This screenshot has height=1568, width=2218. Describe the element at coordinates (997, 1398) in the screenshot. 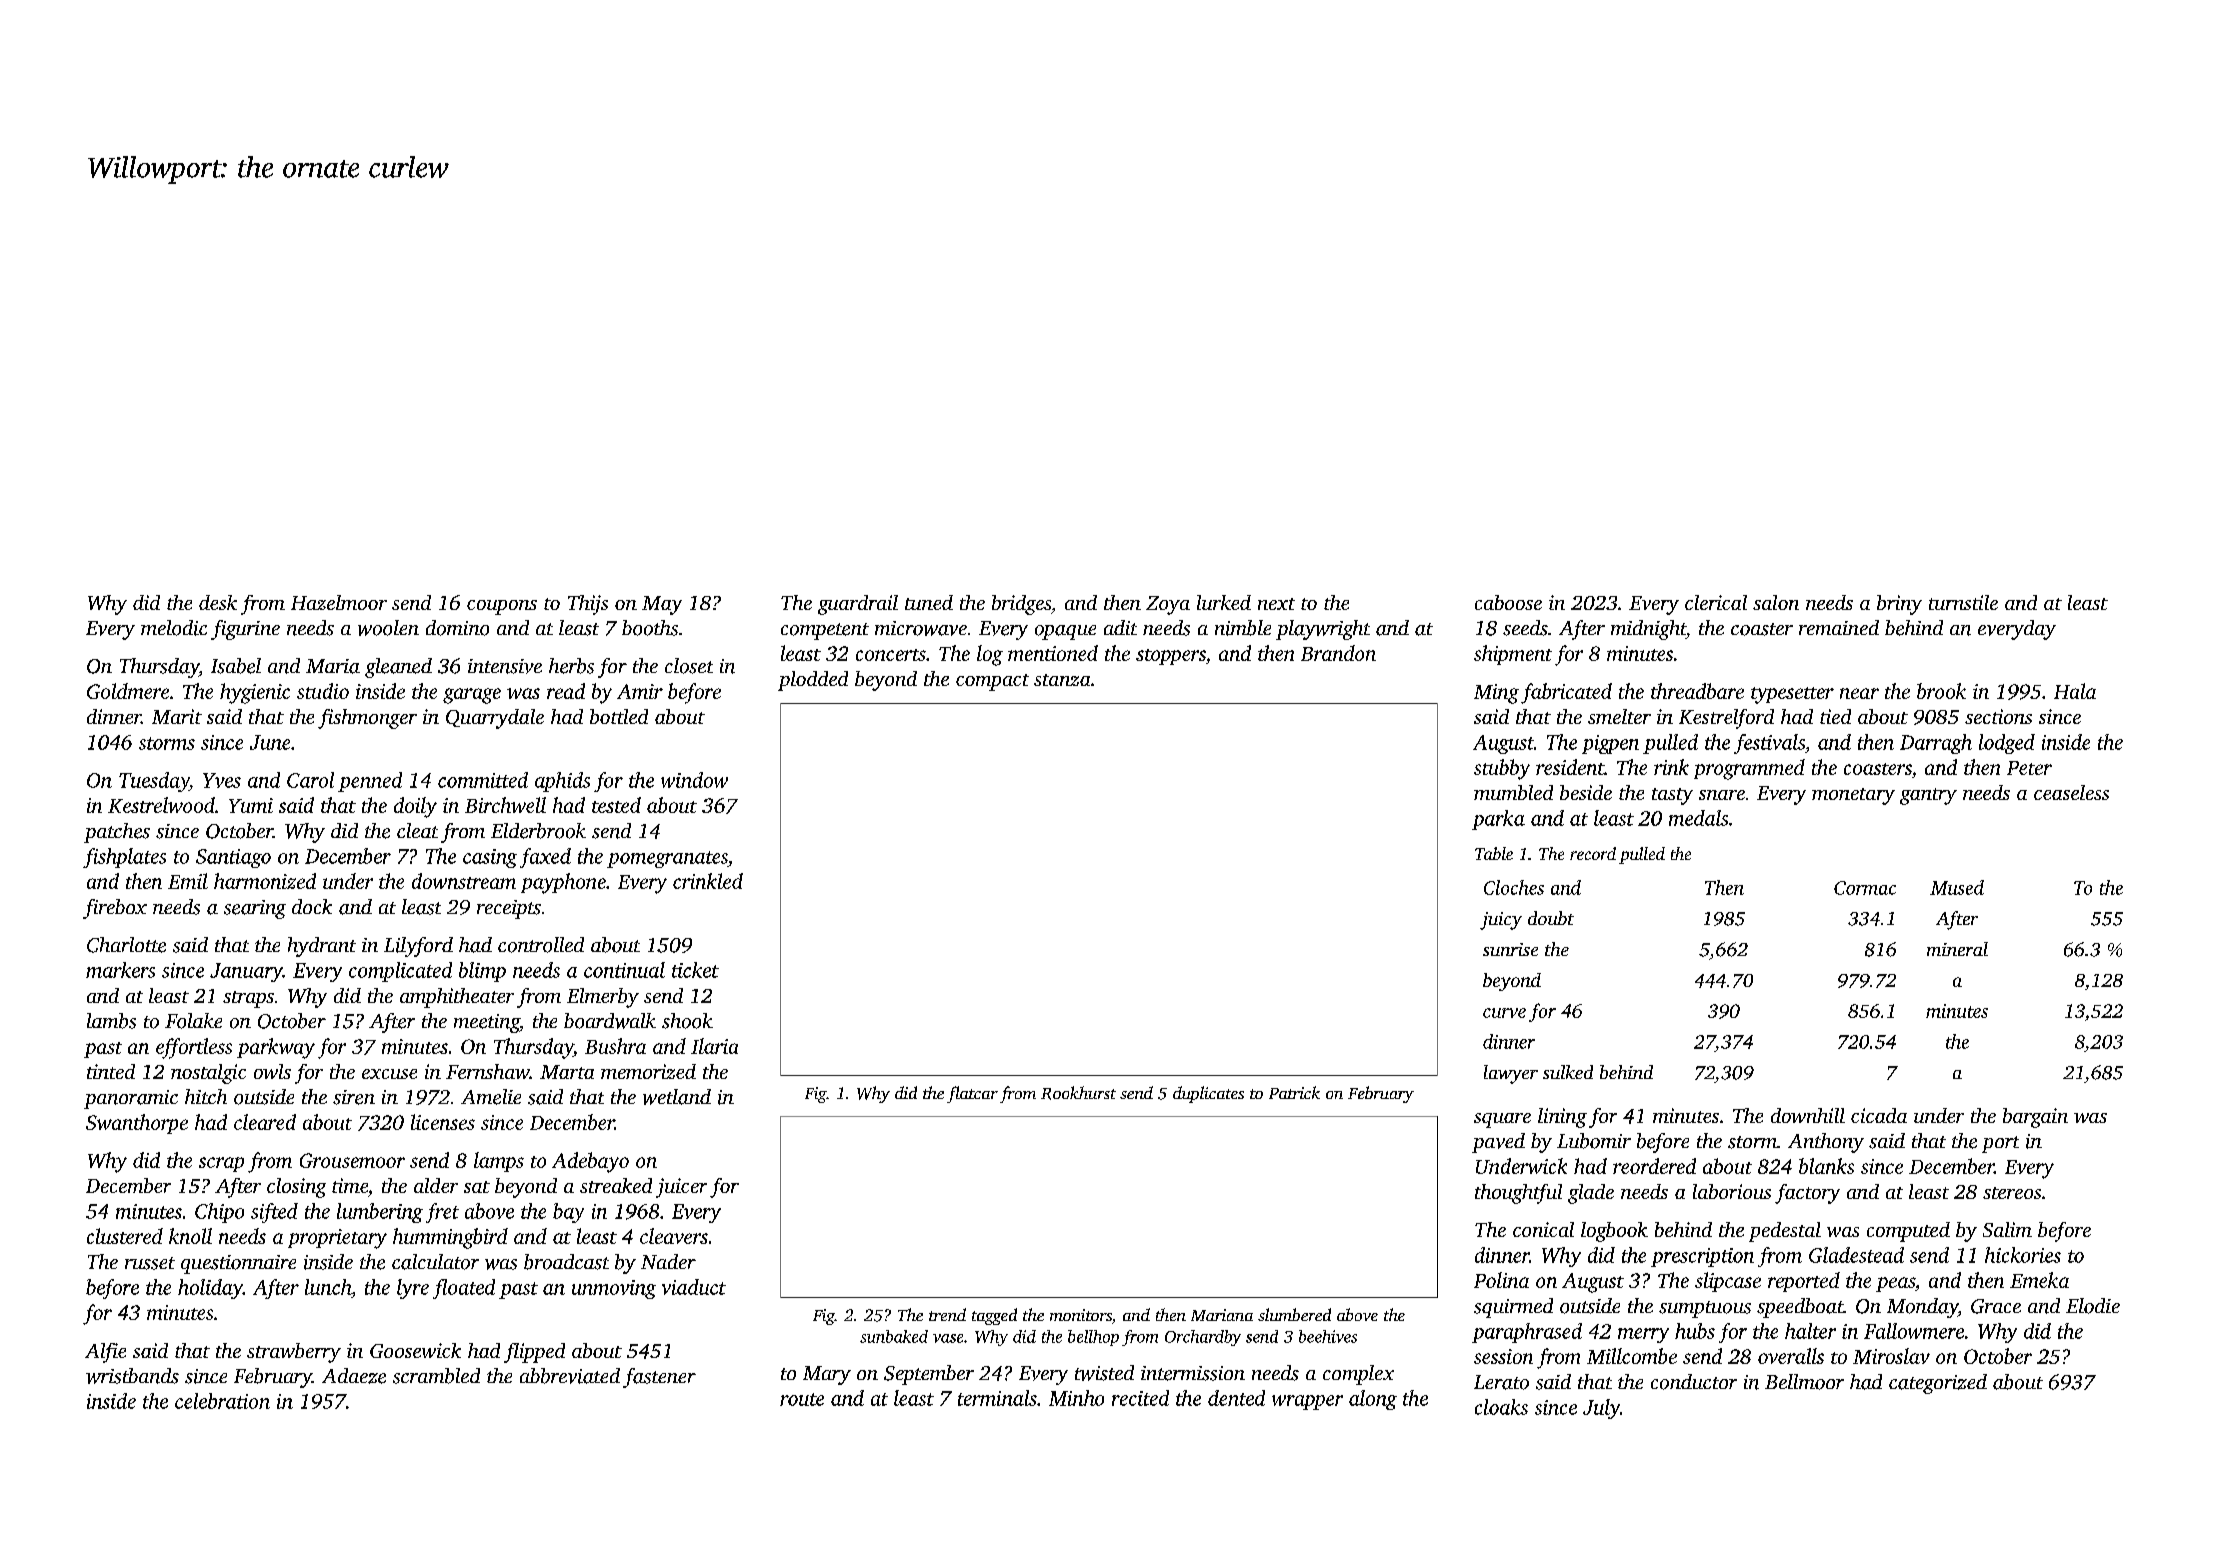

I see `terminals` at that location.
